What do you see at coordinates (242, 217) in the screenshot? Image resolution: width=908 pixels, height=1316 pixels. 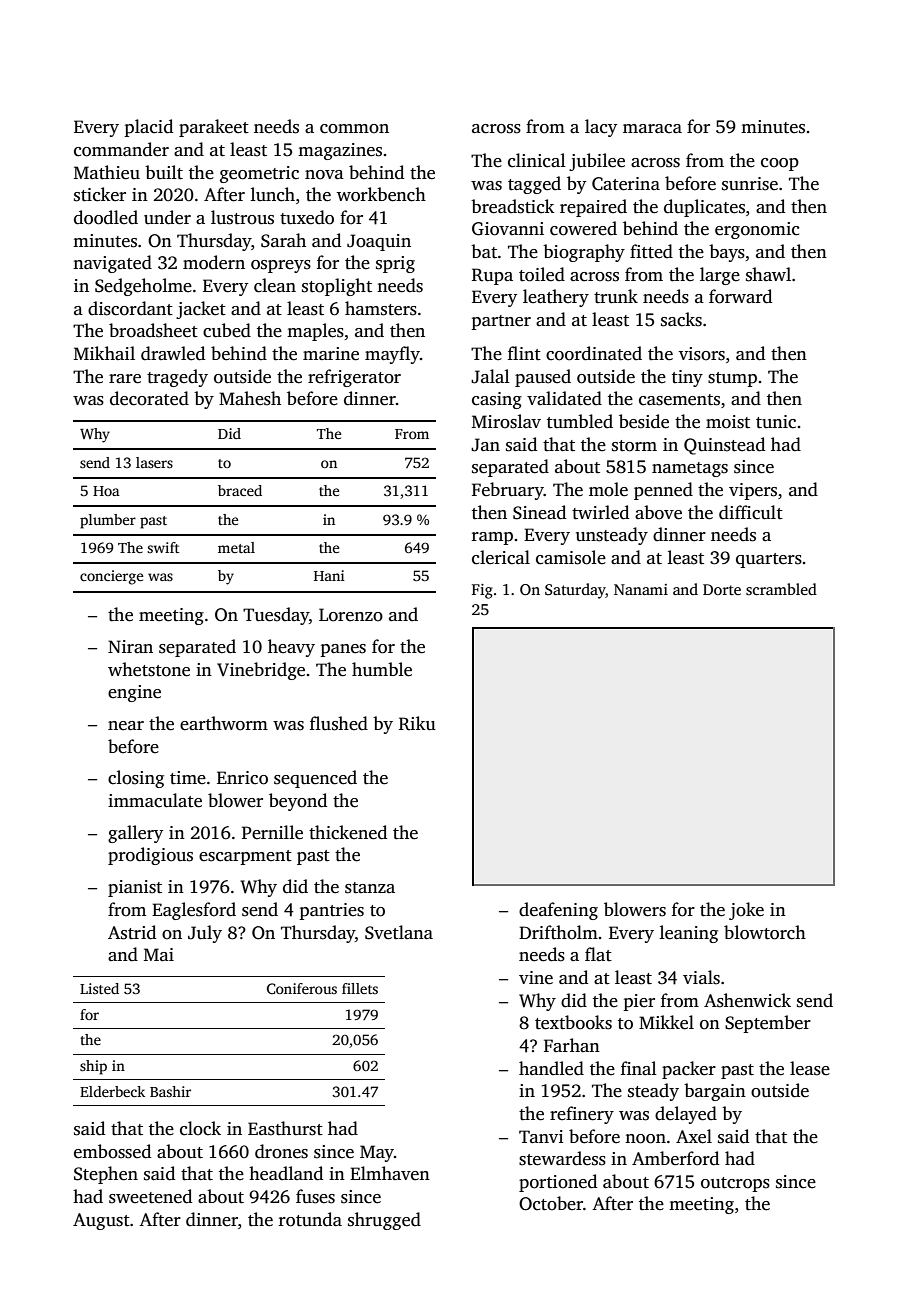 I see `lustrous` at bounding box center [242, 217].
